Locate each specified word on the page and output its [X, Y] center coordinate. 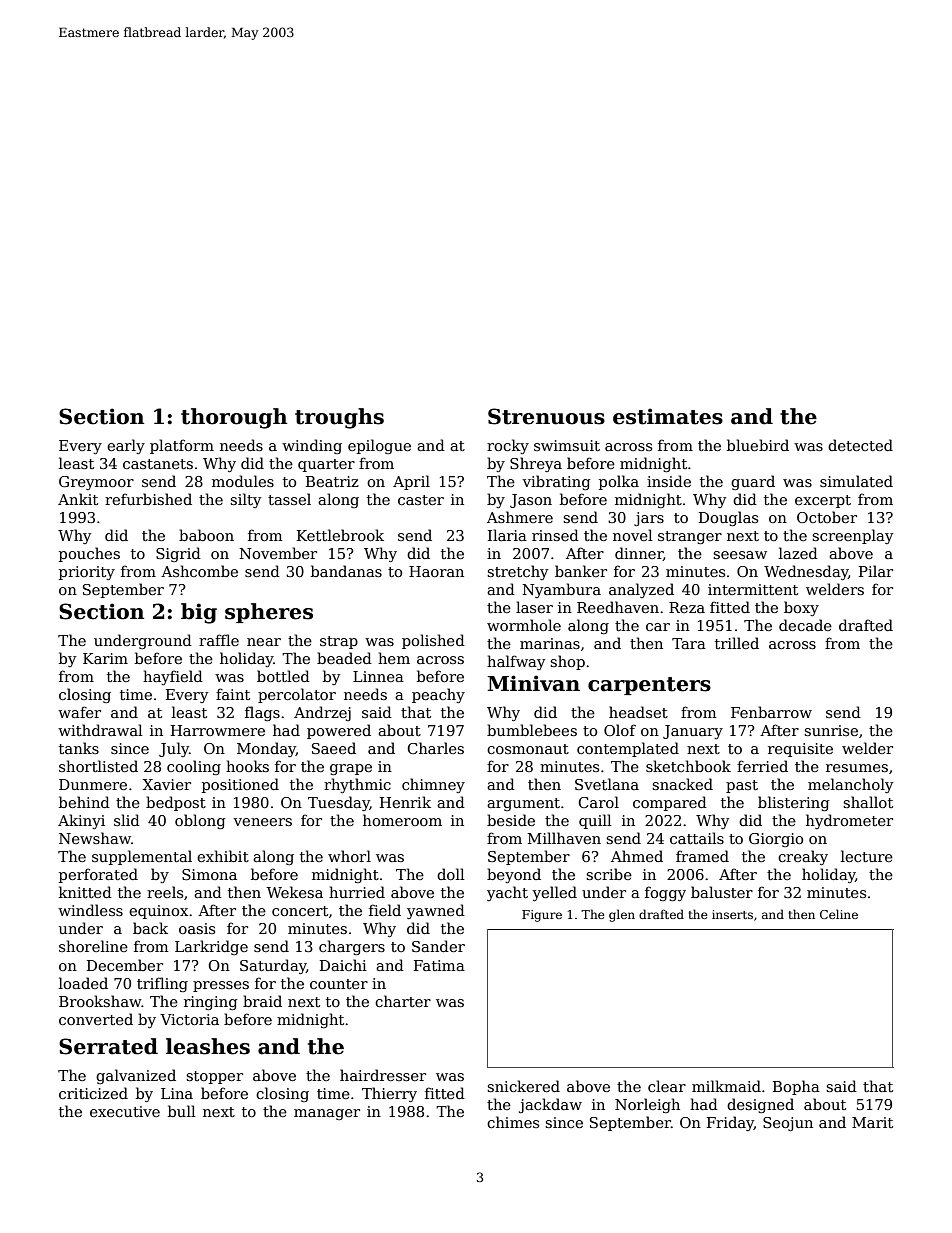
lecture [867, 856]
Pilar [876, 571]
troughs [339, 418]
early [126, 446]
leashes [208, 1046]
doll [450, 874]
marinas [550, 643]
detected [860, 445]
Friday [730, 1123]
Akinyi [81, 821]
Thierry [389, 1094]
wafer [79, 712]
